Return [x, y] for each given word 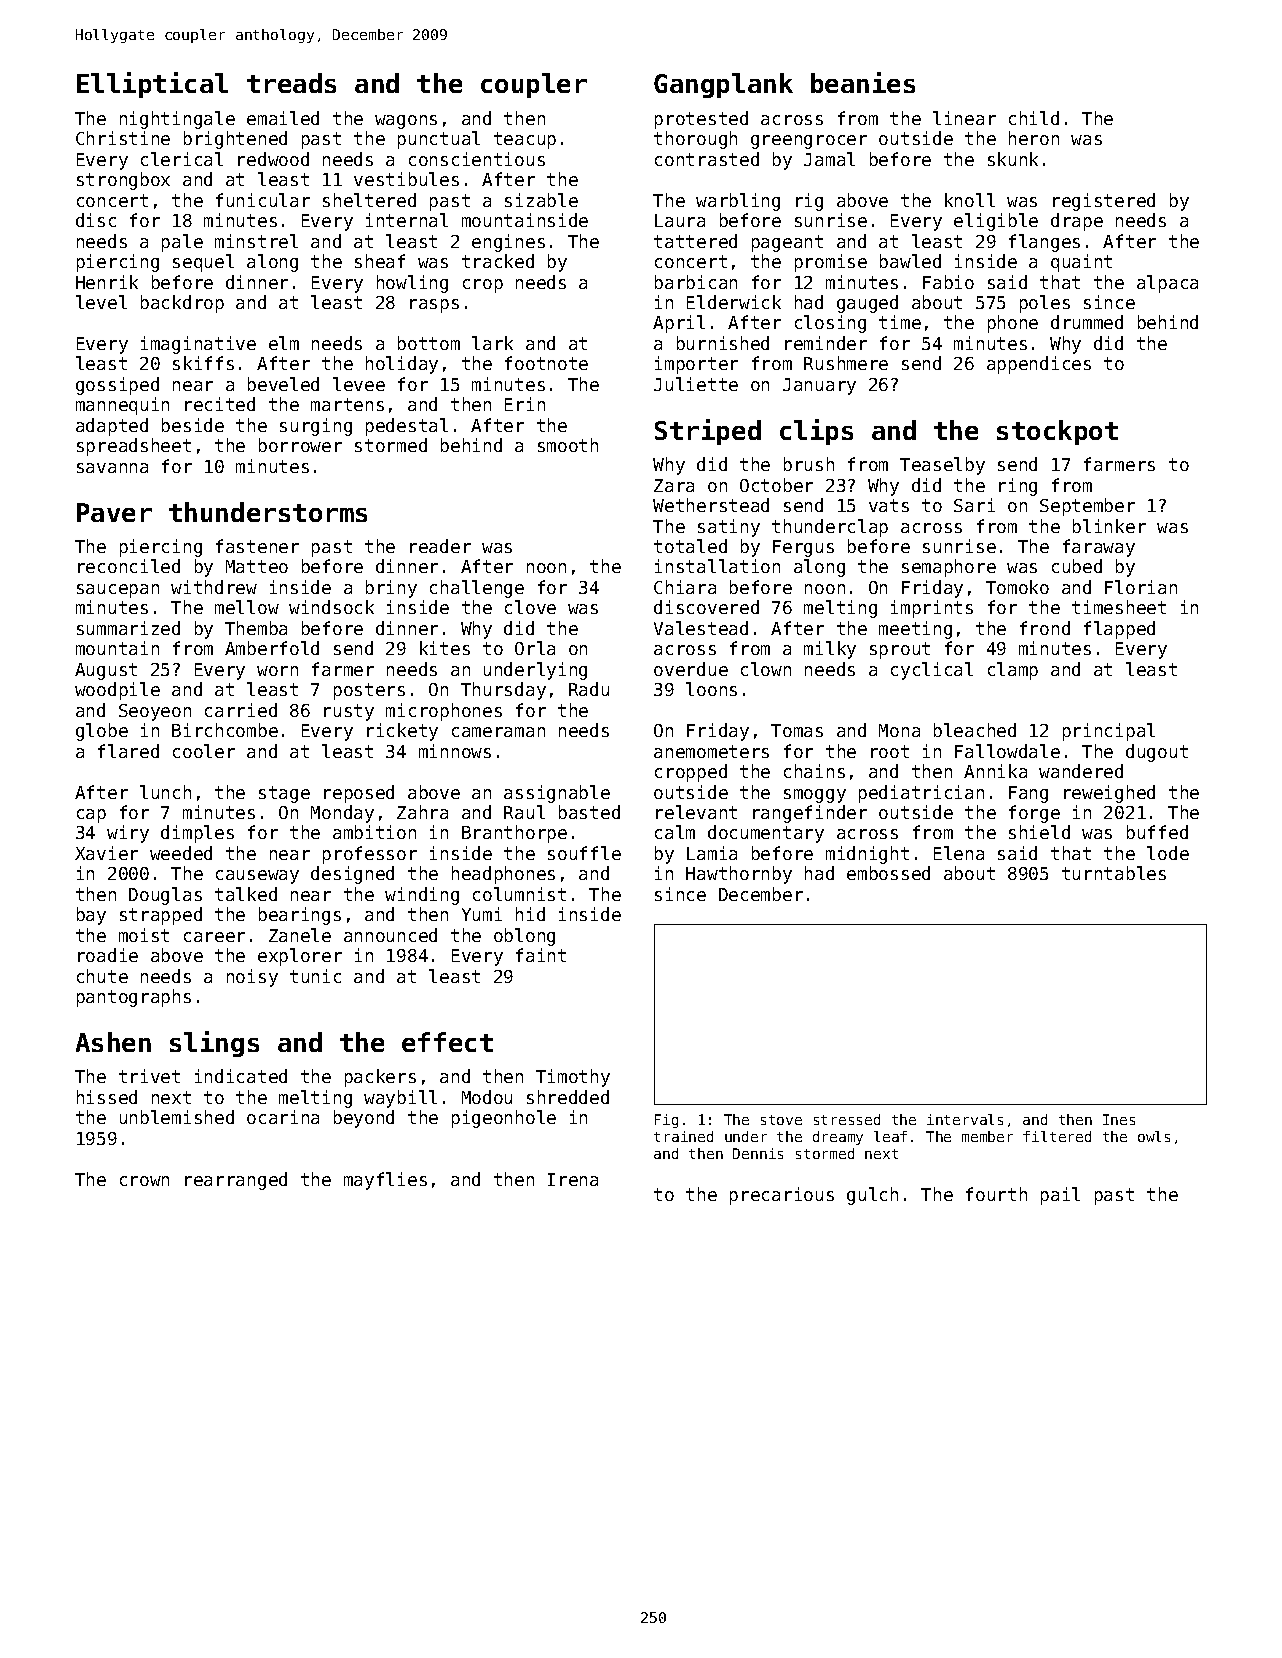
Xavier [106, 853]
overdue [691, 669]
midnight [867, 855]
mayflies [385, 1181]
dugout [1157, 753]
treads [291, 83]
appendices [1039, 365]
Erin [525, 404]
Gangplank [723, 85]
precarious [782, 1196]
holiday [402, 365]
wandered [1081, 771]
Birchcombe [225, 730]
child [1034, 118]
